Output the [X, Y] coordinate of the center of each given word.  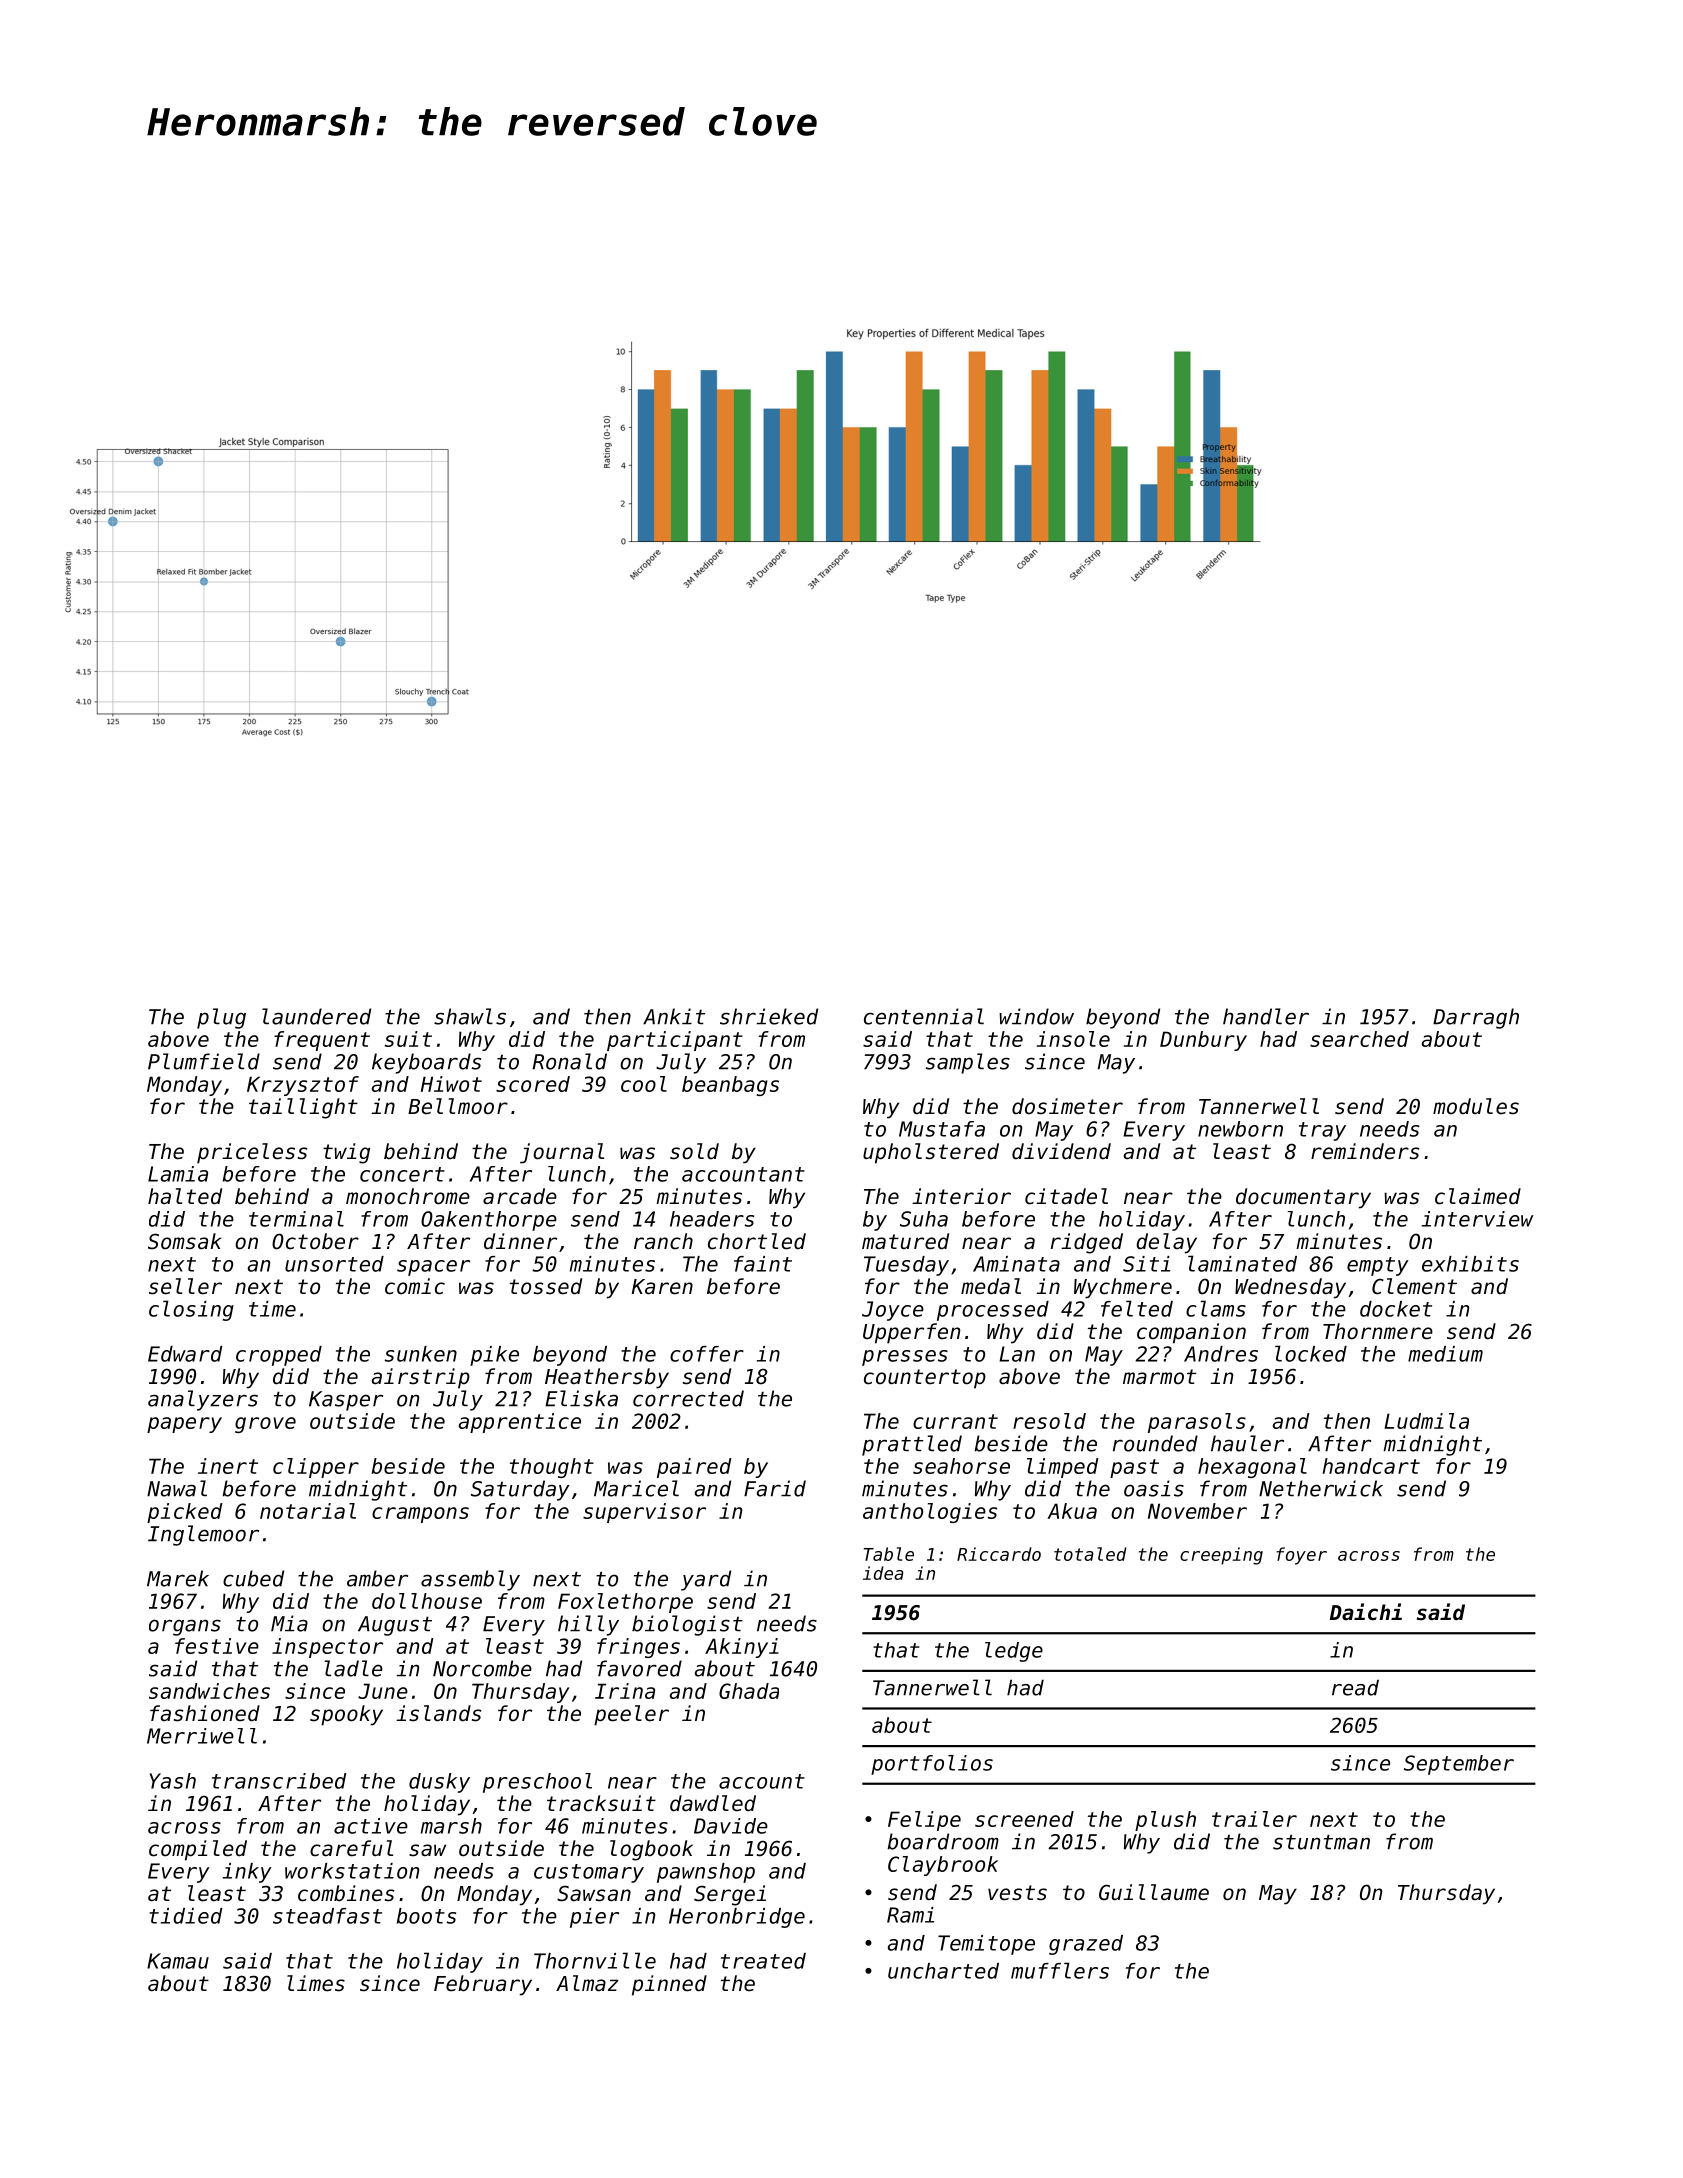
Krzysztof [303, 1086]
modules [1476, 1106]
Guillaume [1154, 1892]
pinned [669, 1985]
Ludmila [1426, 1421]
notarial [308, 1511]
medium [1445, 1354]
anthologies [930, 1513]
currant [955, 1421]
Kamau [178, 1961]
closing [191, 1310]
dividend [1061, 1151]
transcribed [279, 1781]
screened [1024, 1819]
